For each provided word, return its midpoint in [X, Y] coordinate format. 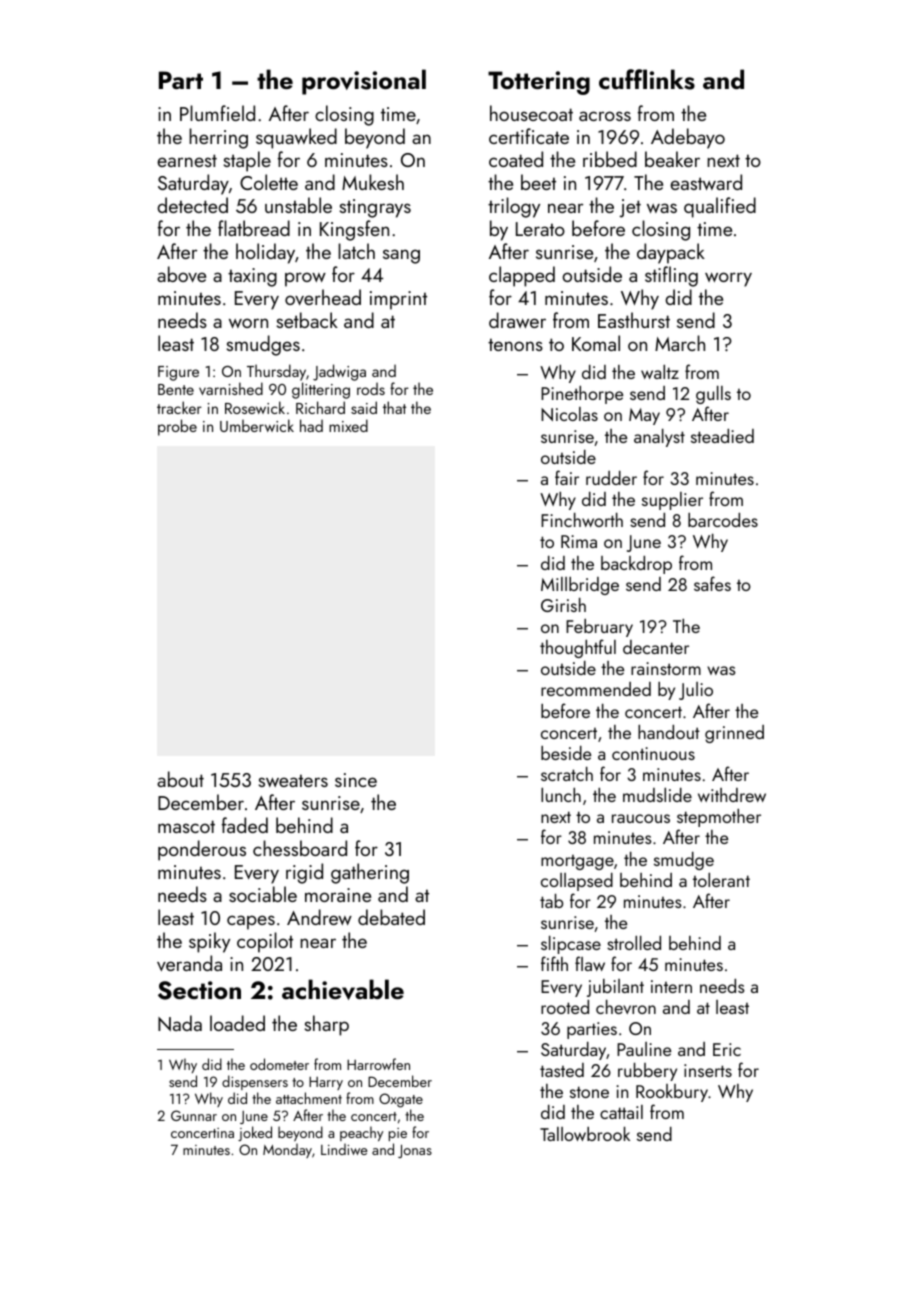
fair [567, 477]
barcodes [723, 520]
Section [199, 990]
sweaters [293, 780]
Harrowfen [378, 1064]
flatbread [254, 228]
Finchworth [582, 520]
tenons [515, 344]
